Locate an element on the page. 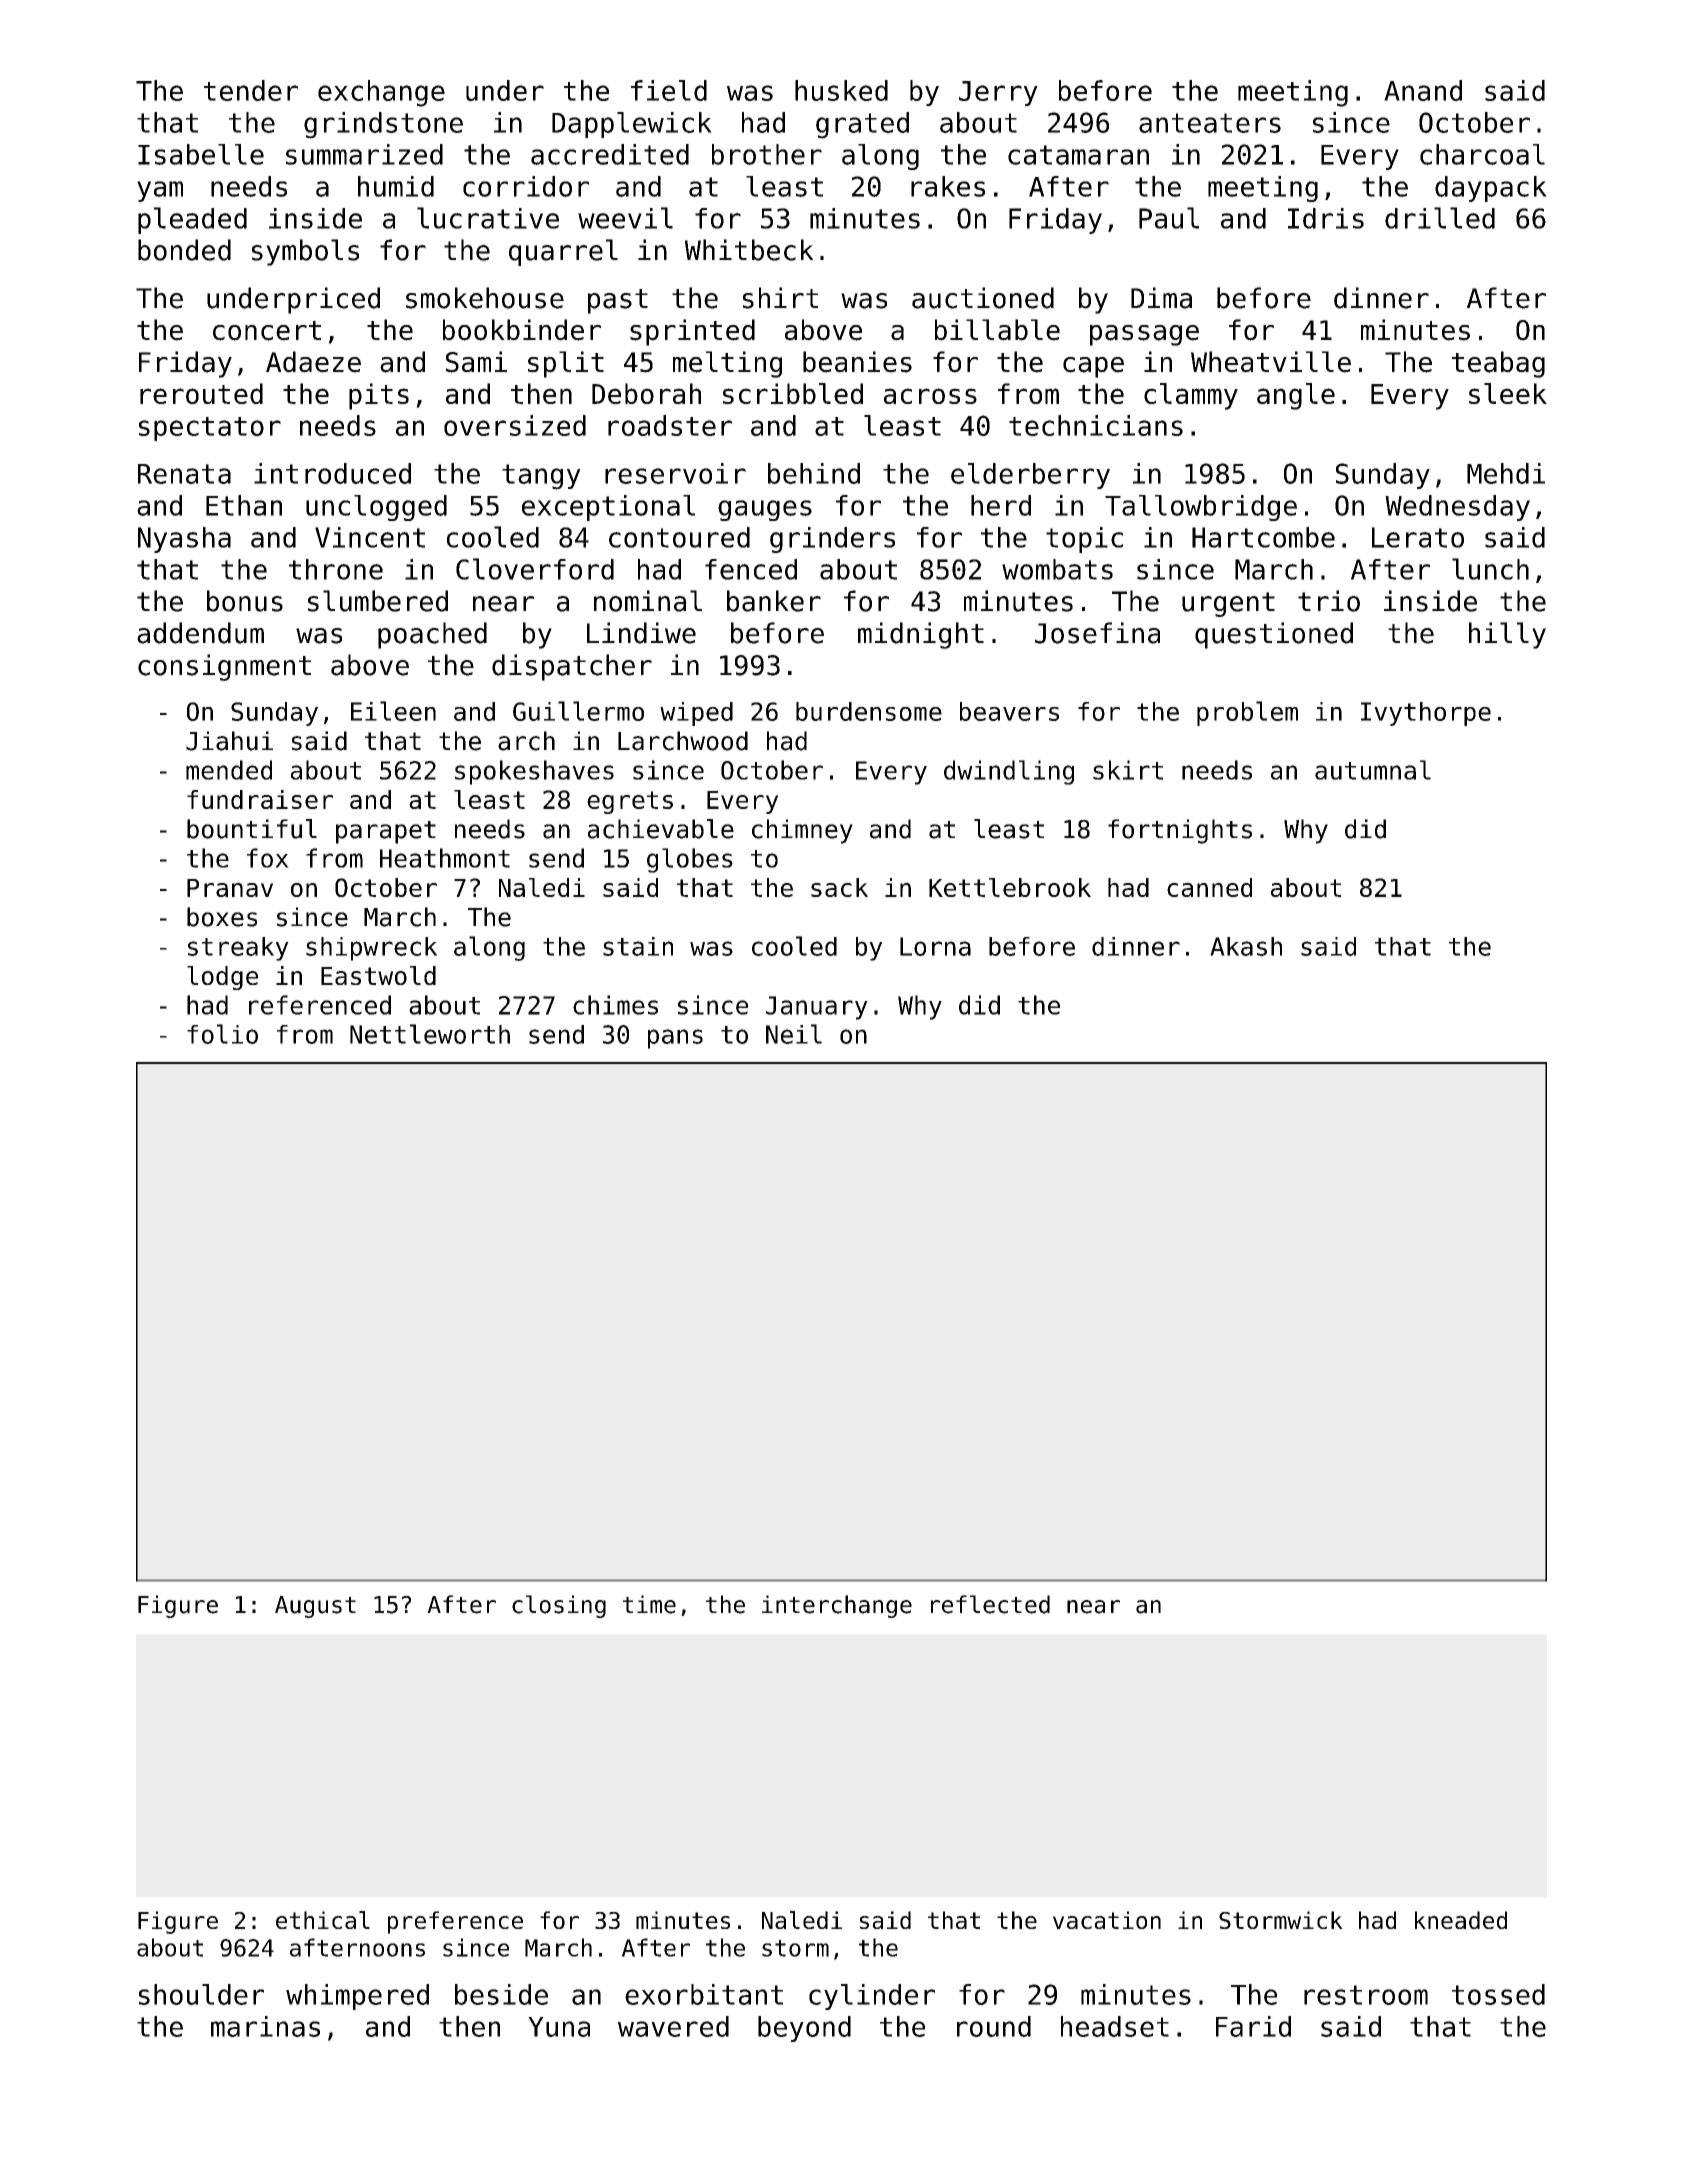  slumbered is located at coordinates (378, 601).
